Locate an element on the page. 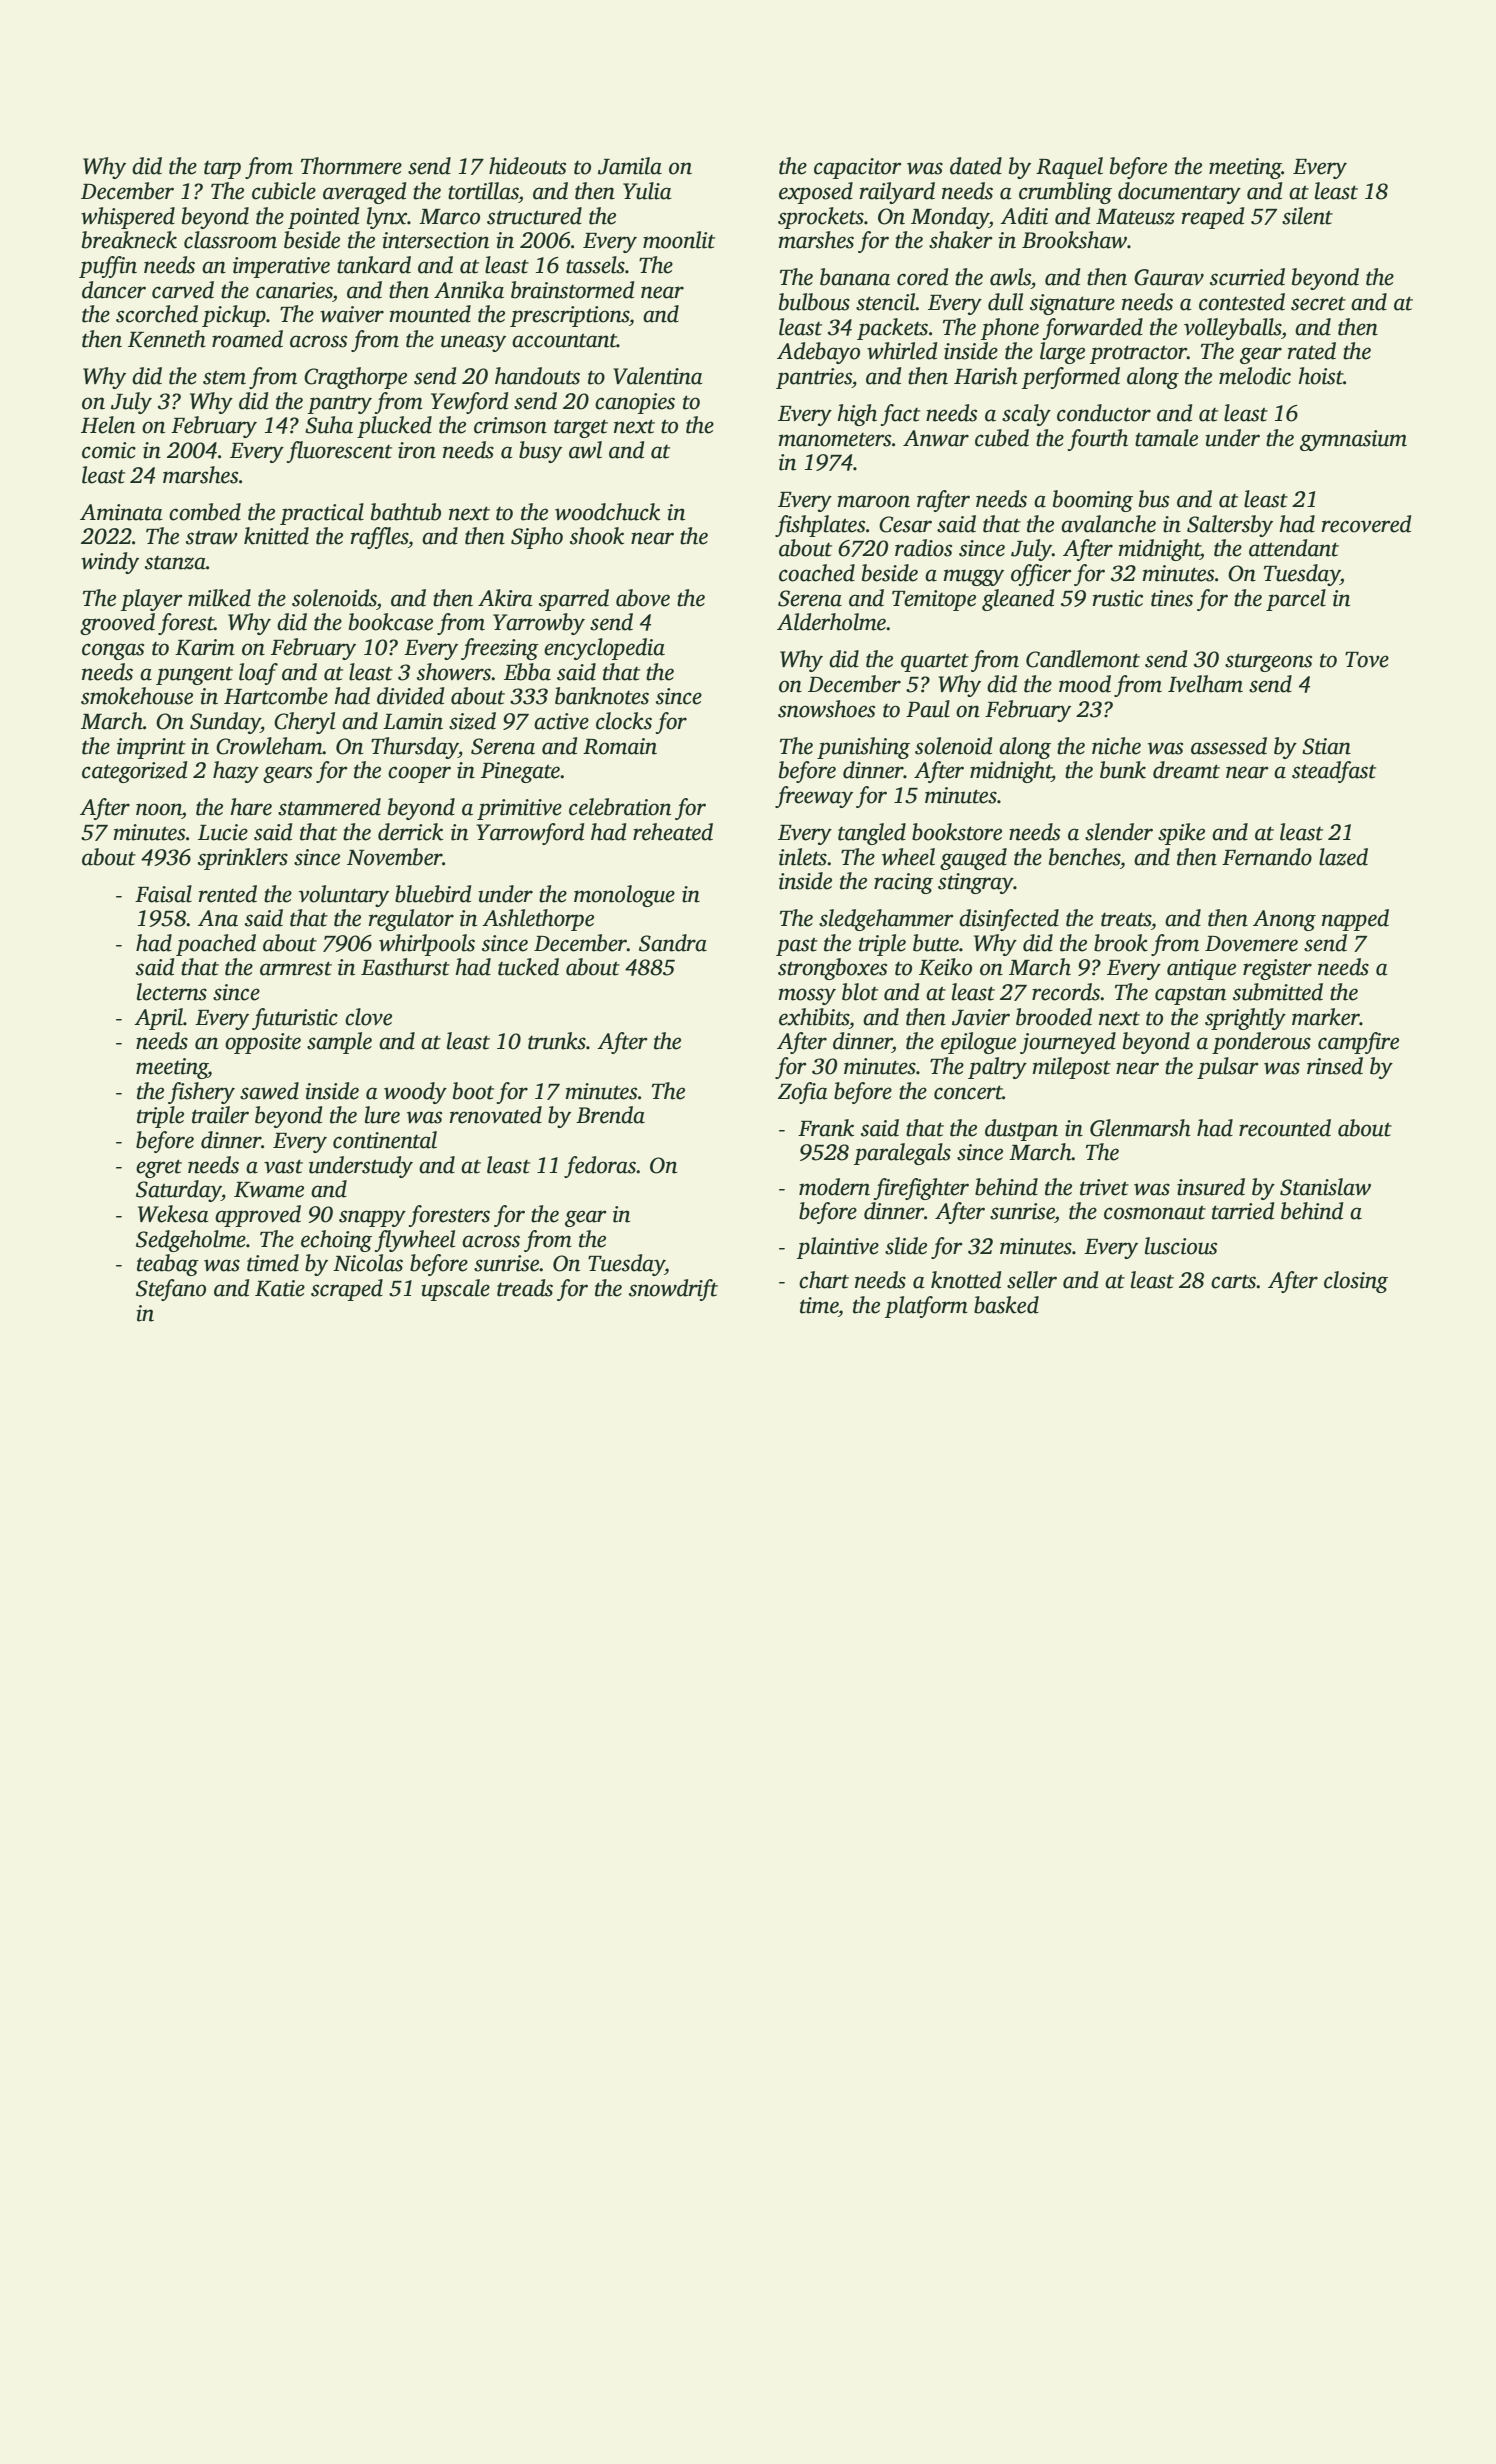  platform is located at coordinates (926, 1307).
